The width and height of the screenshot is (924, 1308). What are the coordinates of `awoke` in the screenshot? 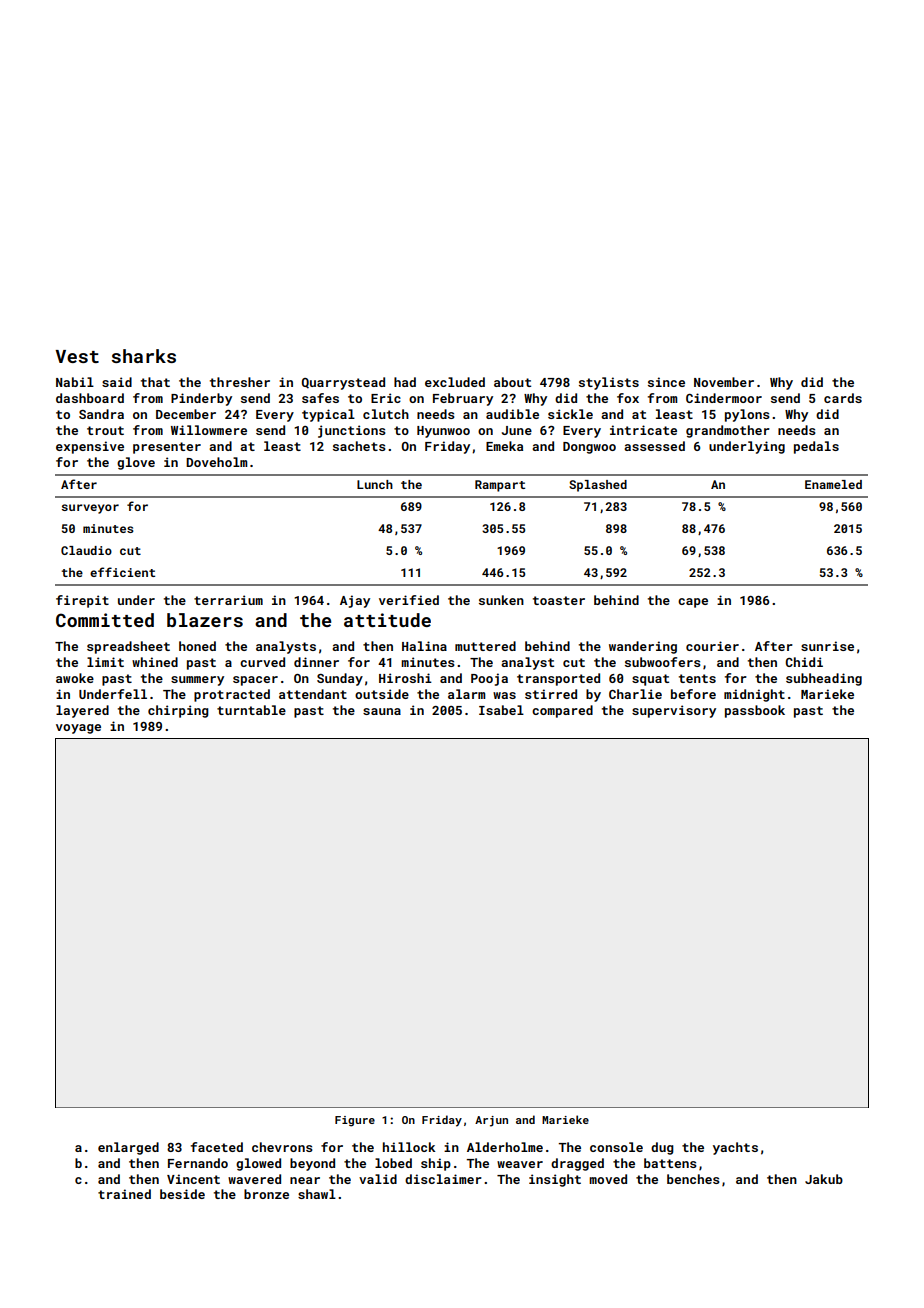 It's located at (75, 678).
